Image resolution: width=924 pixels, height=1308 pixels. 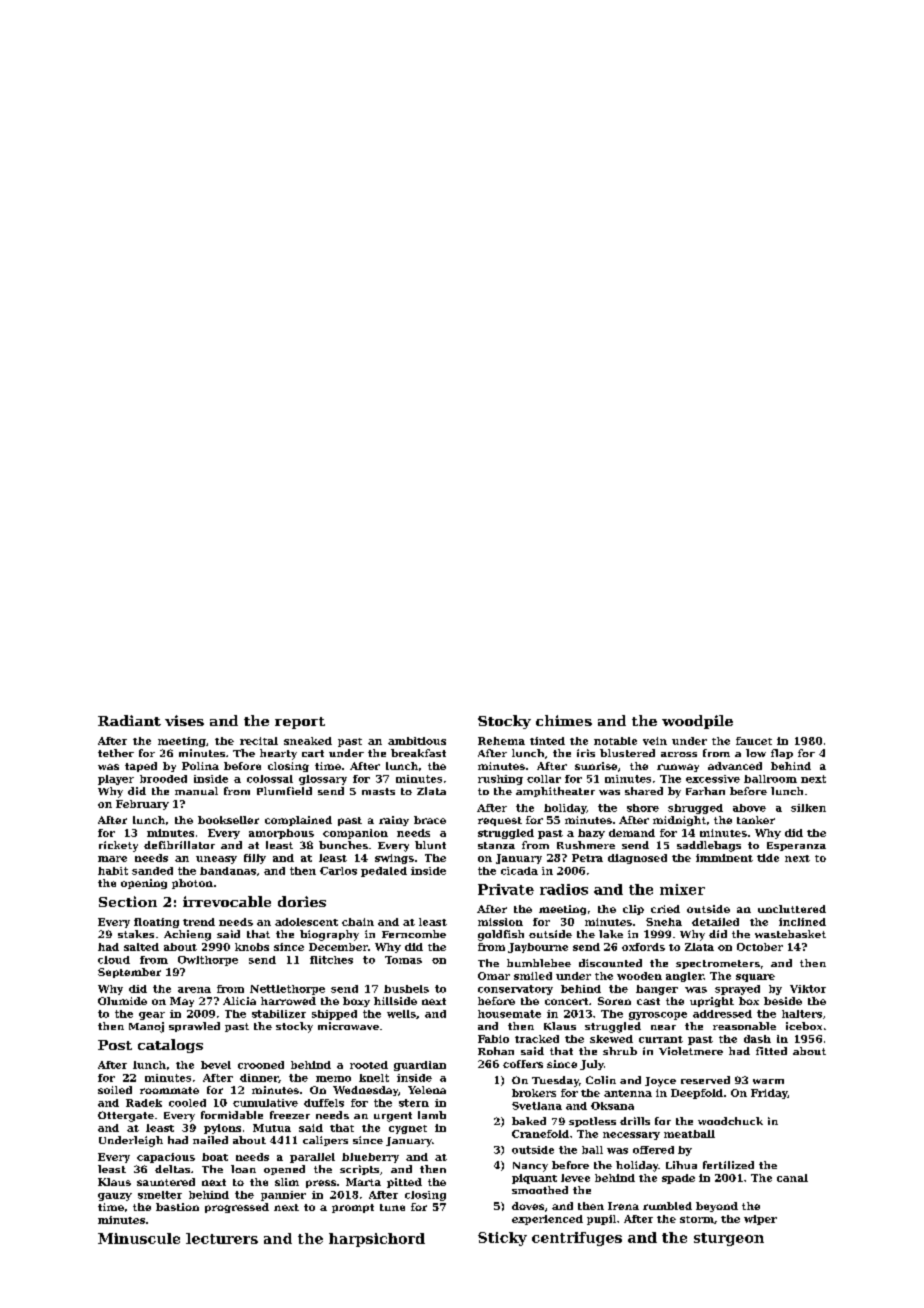 I want to click on woodpile, so click(x=697, y=722).
